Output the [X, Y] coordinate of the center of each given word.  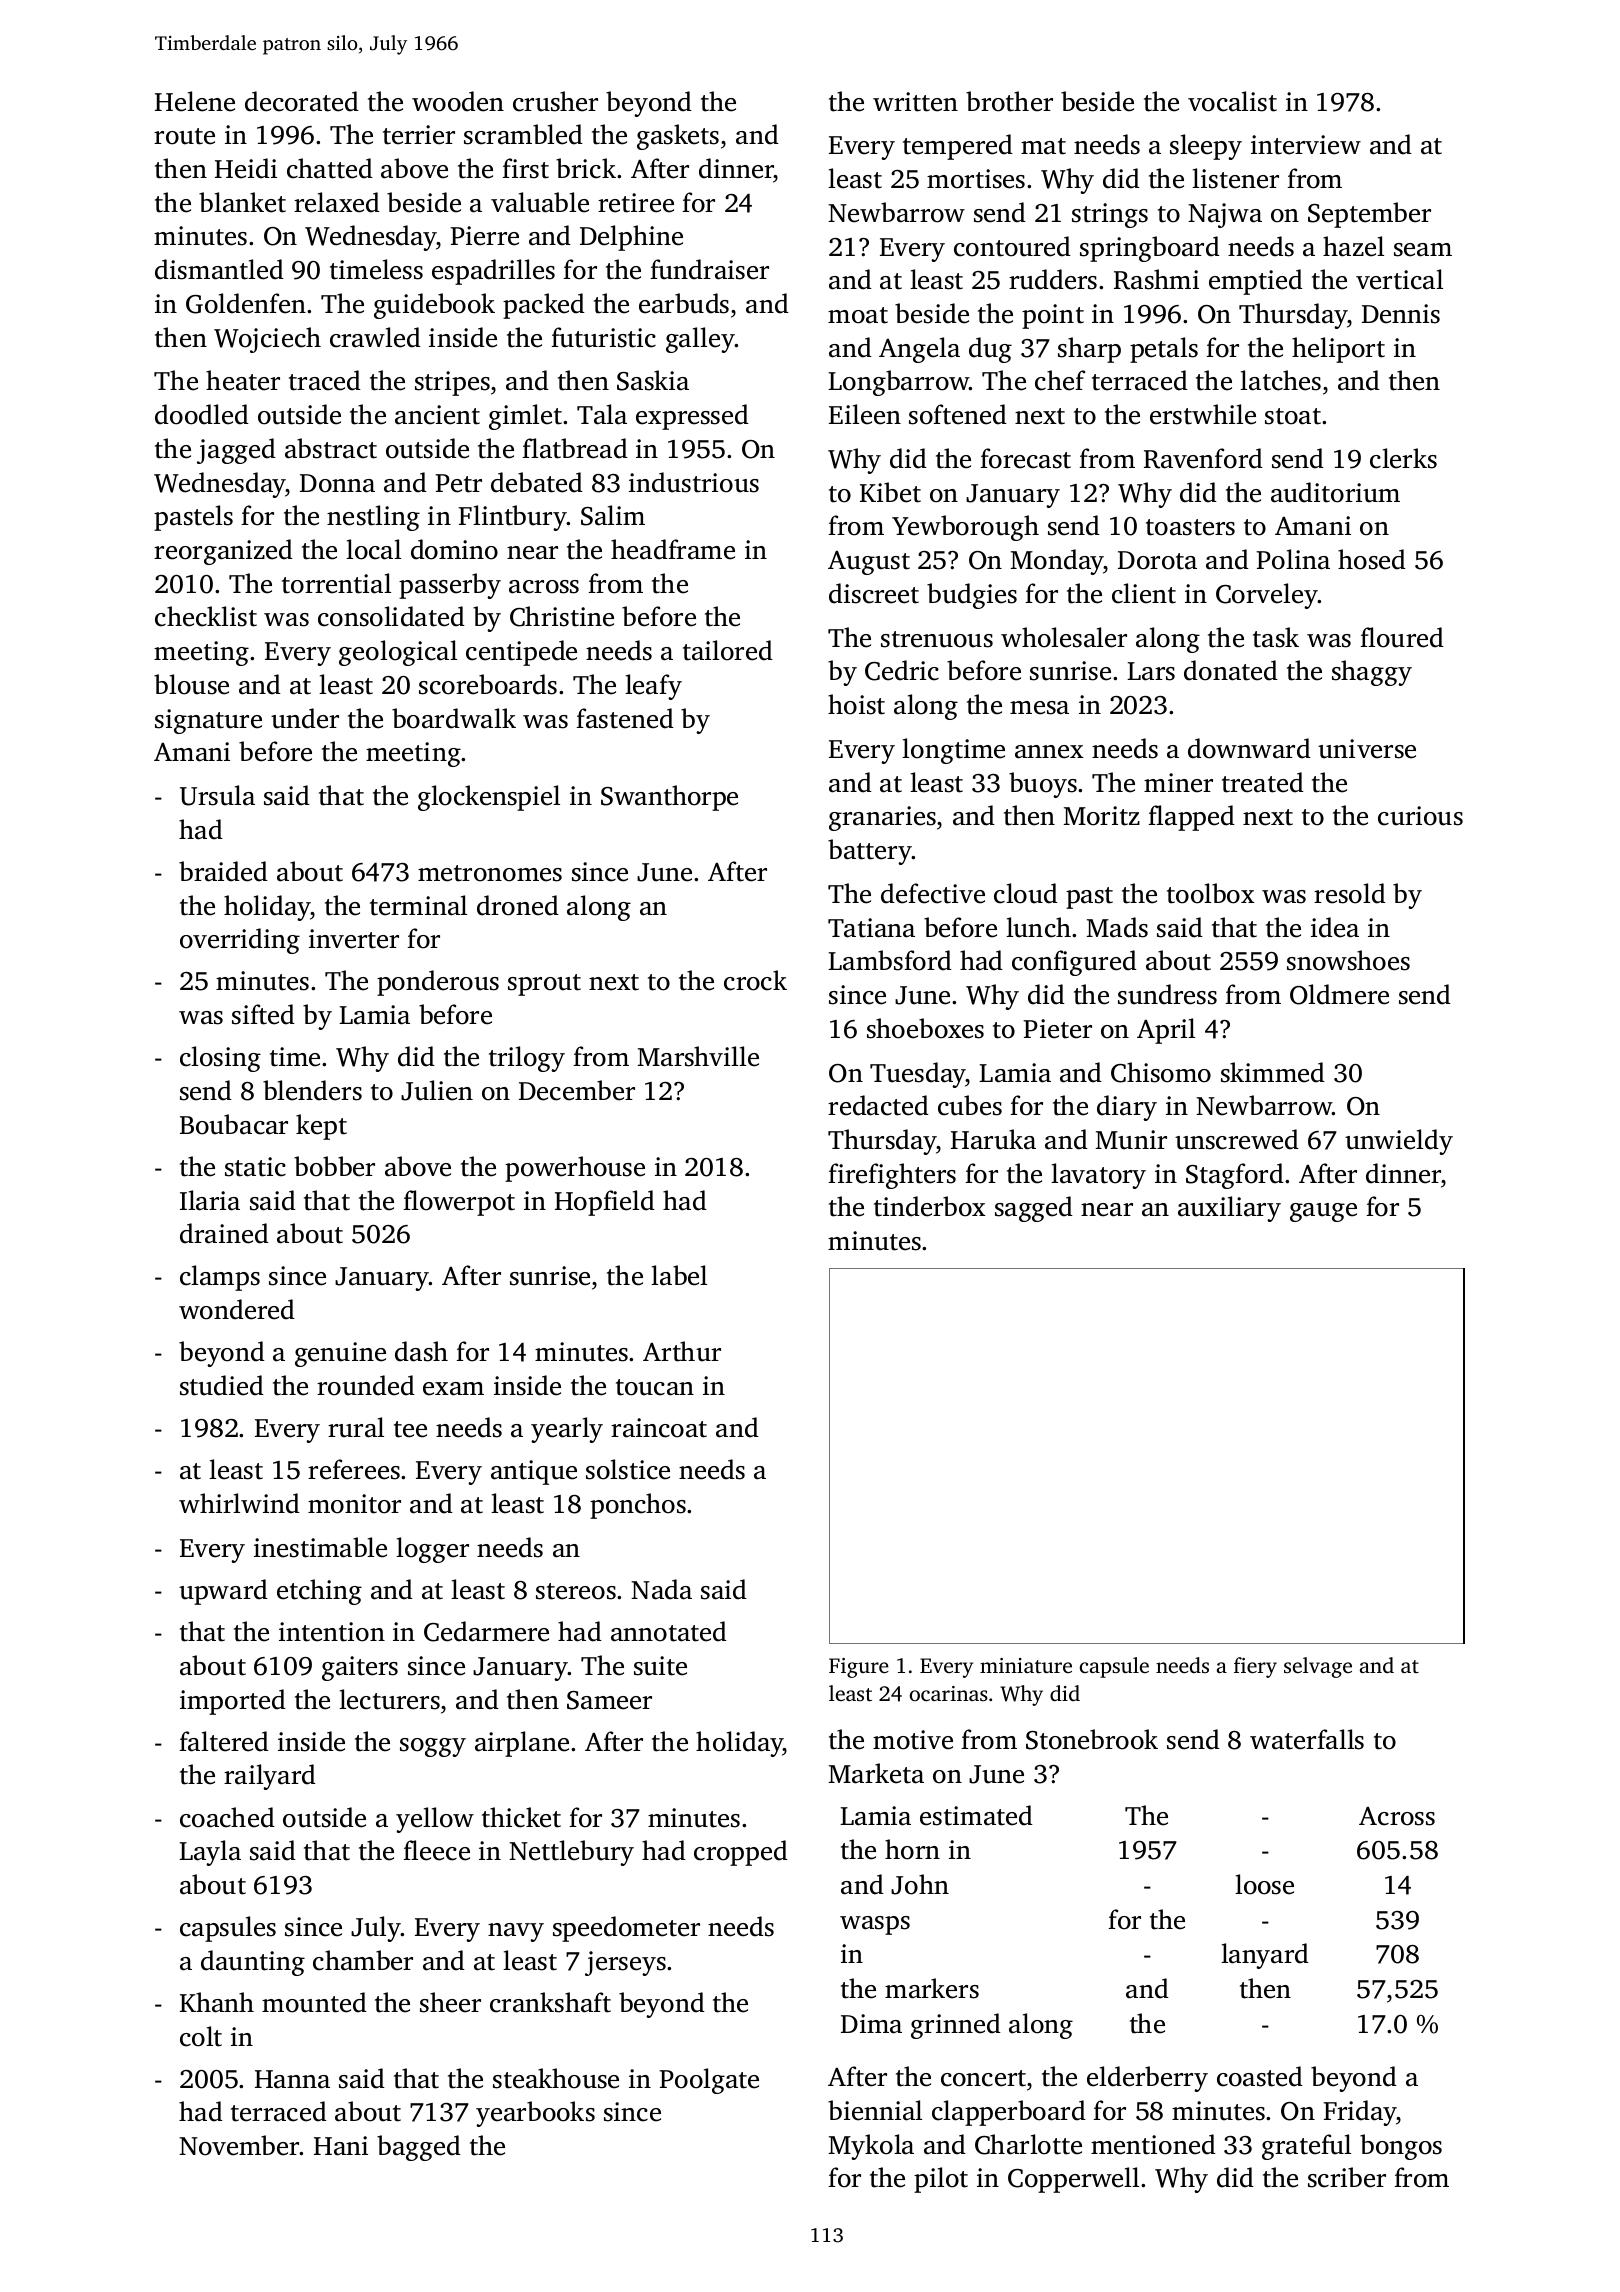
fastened [625, 718]
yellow [435, 1820]
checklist [206, 616]
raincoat [659, 1428]
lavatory [1098, 1176]
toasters [1190, 527]
